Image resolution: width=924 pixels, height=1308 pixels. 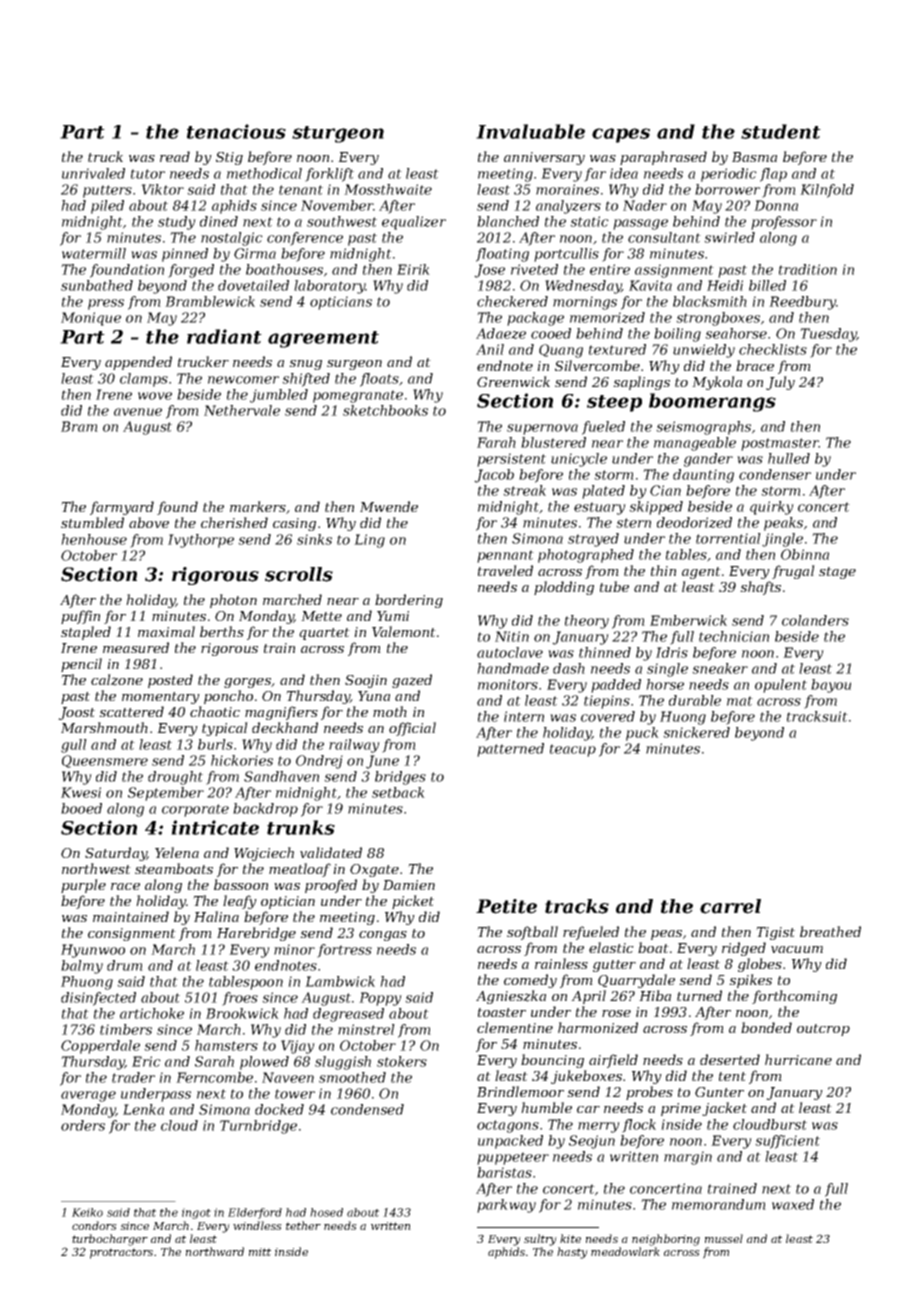 I want to click on maximal, so click(x=166, y=631).
